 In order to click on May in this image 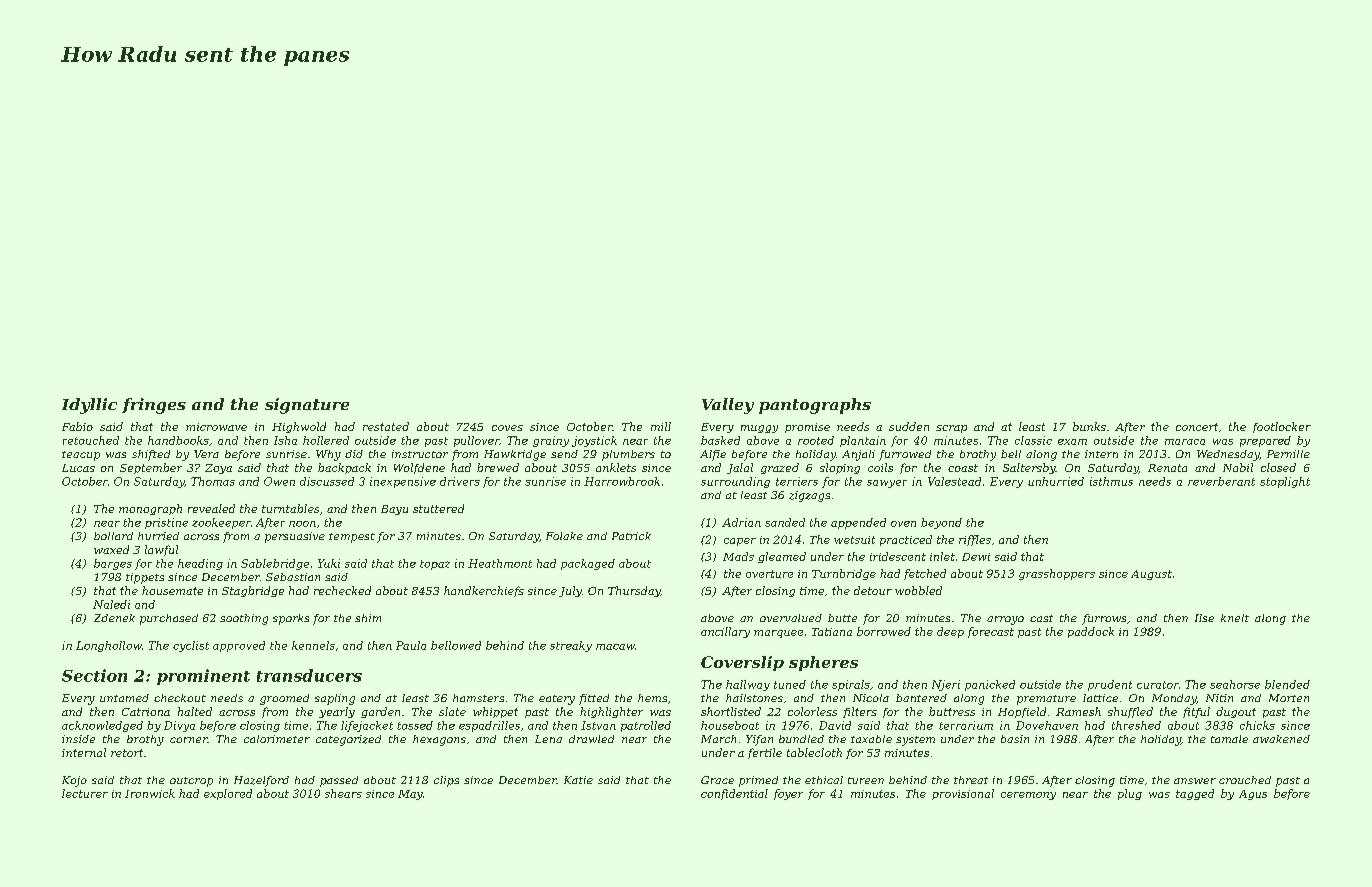, I will do `click(410, 795)`.
